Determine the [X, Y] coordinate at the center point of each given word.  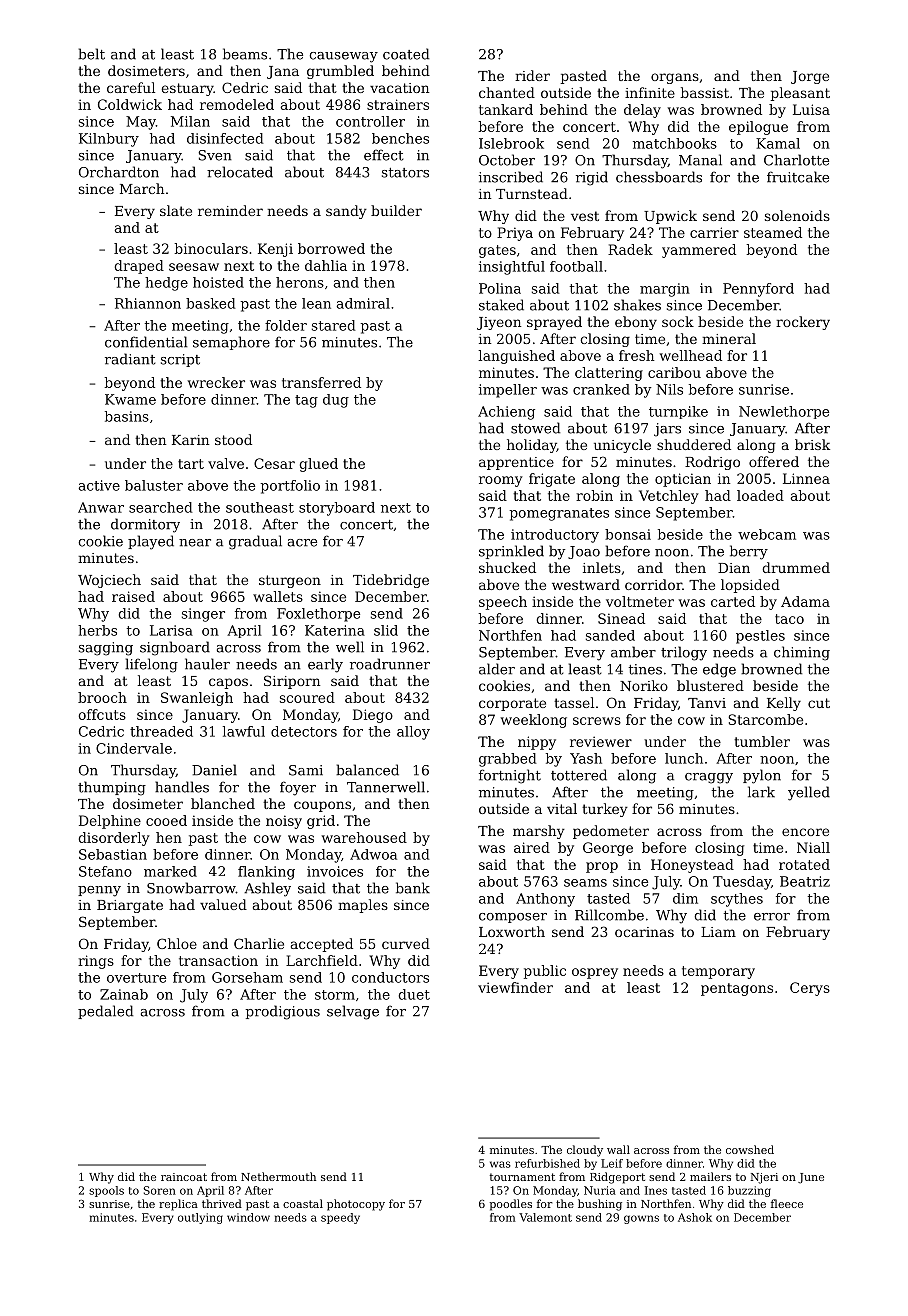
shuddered [694, 444]
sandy [346, 212]
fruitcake [798, 177]
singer [203, 615]
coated [406, 54]
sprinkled [511, 552]
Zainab [124, 994]
